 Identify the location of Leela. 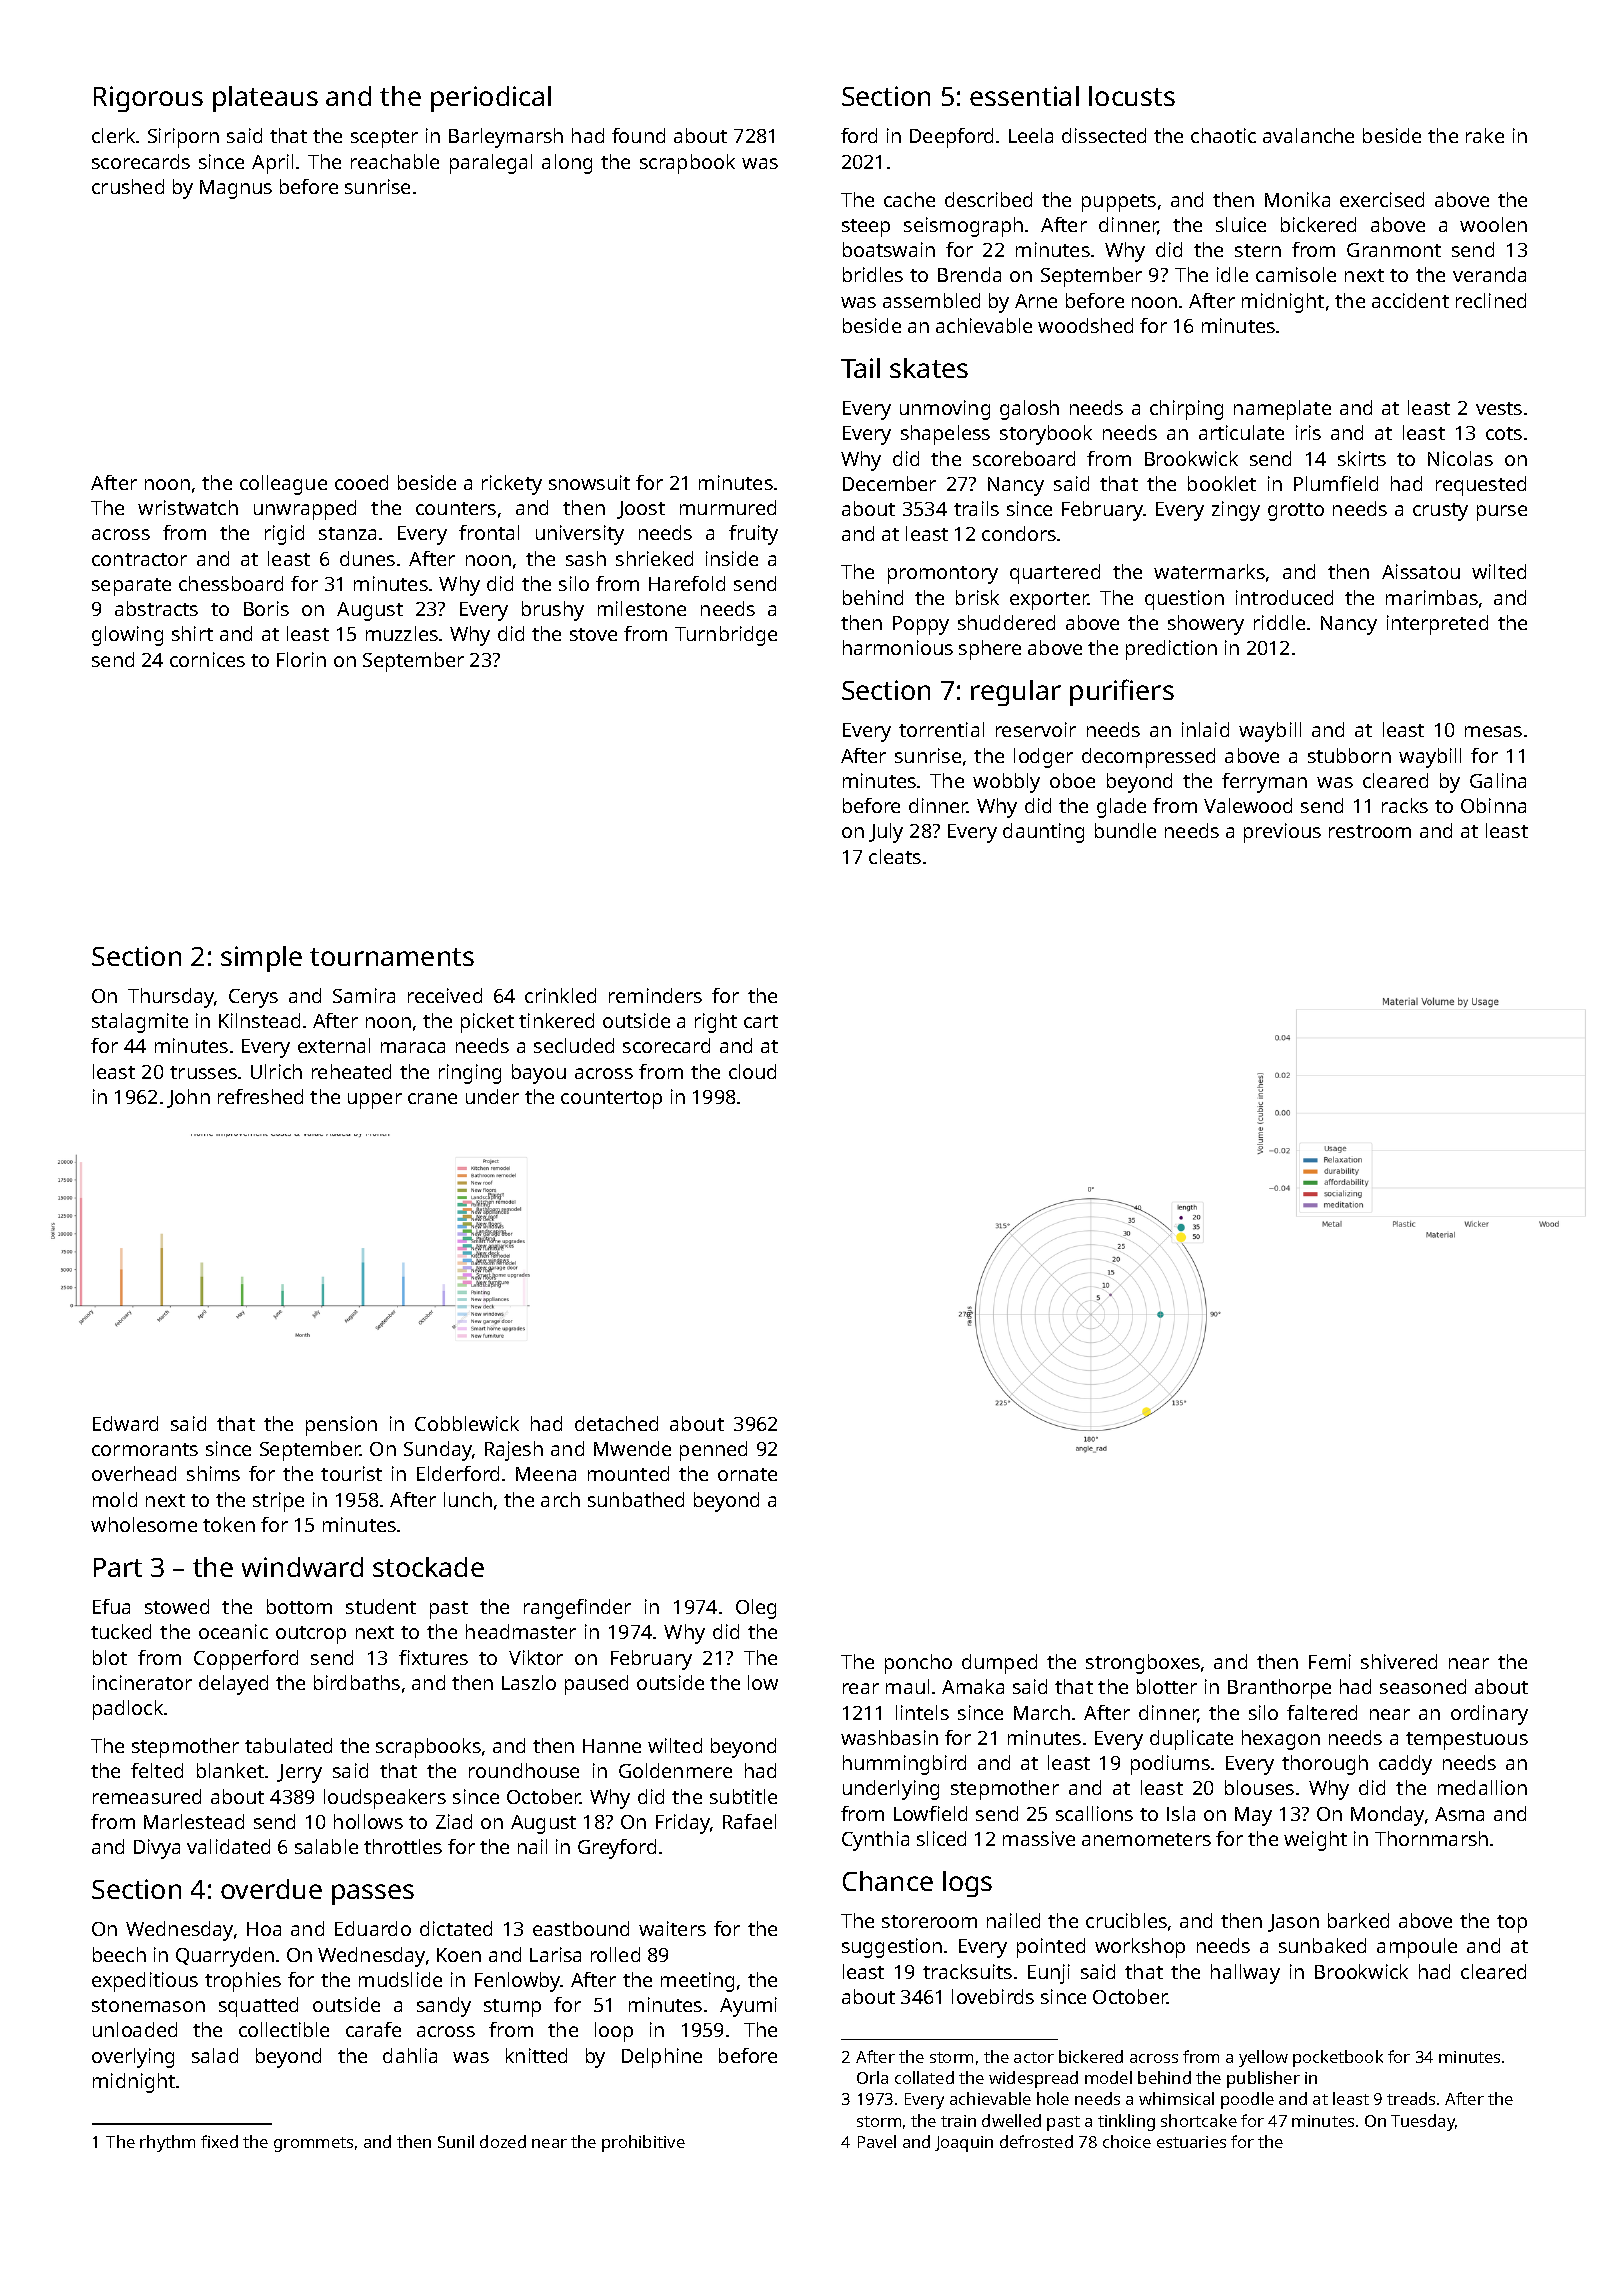
(1031, 135).
